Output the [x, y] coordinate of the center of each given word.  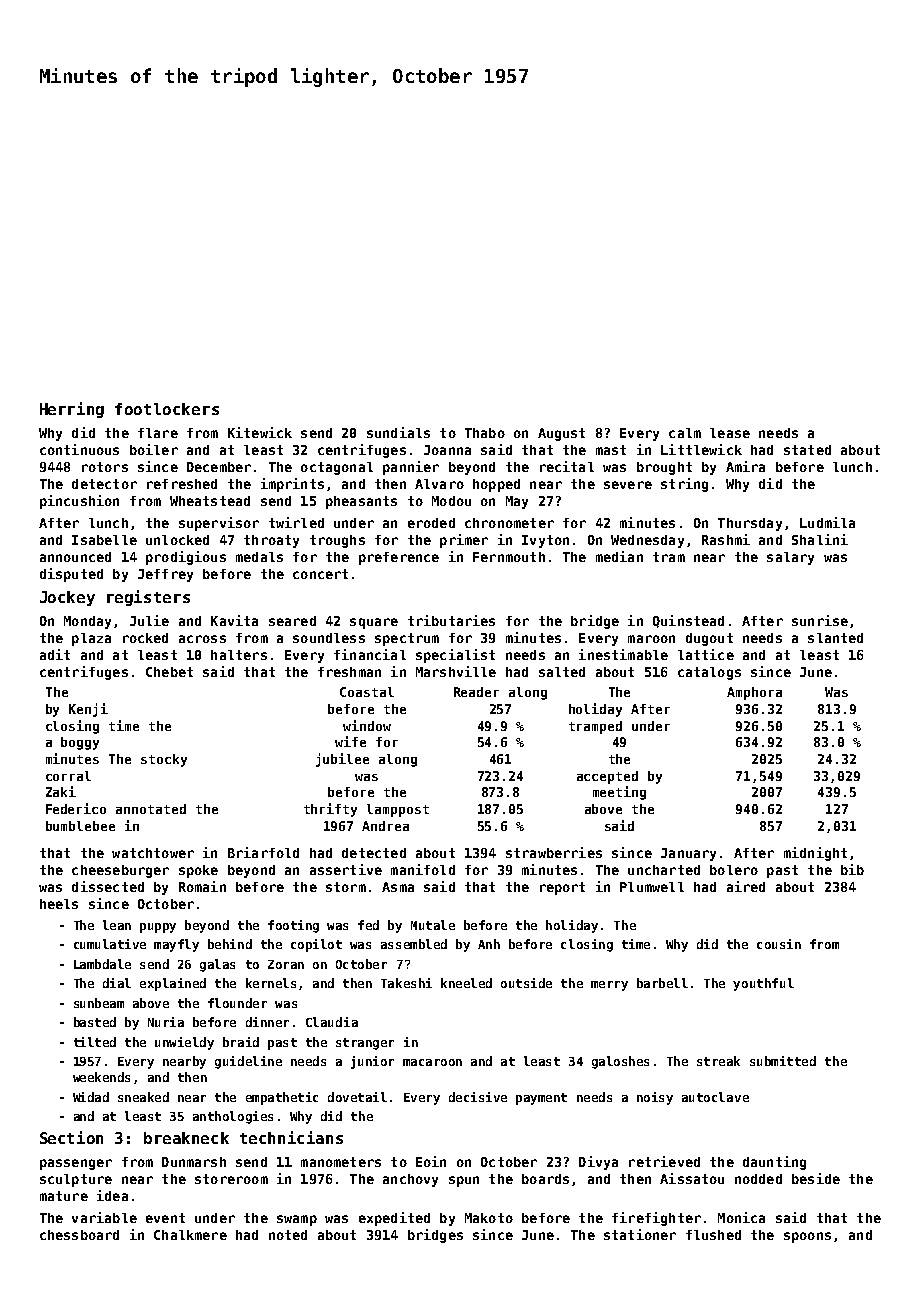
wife [350, 741]
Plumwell [652, 887]
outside [526, 983]
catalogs [709, 673]
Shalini [820, 539]
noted [288, 1235]
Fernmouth [509, 557]
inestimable [623, 654]
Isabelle [104, 540]
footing [293, 926]
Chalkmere [190, 1235]
